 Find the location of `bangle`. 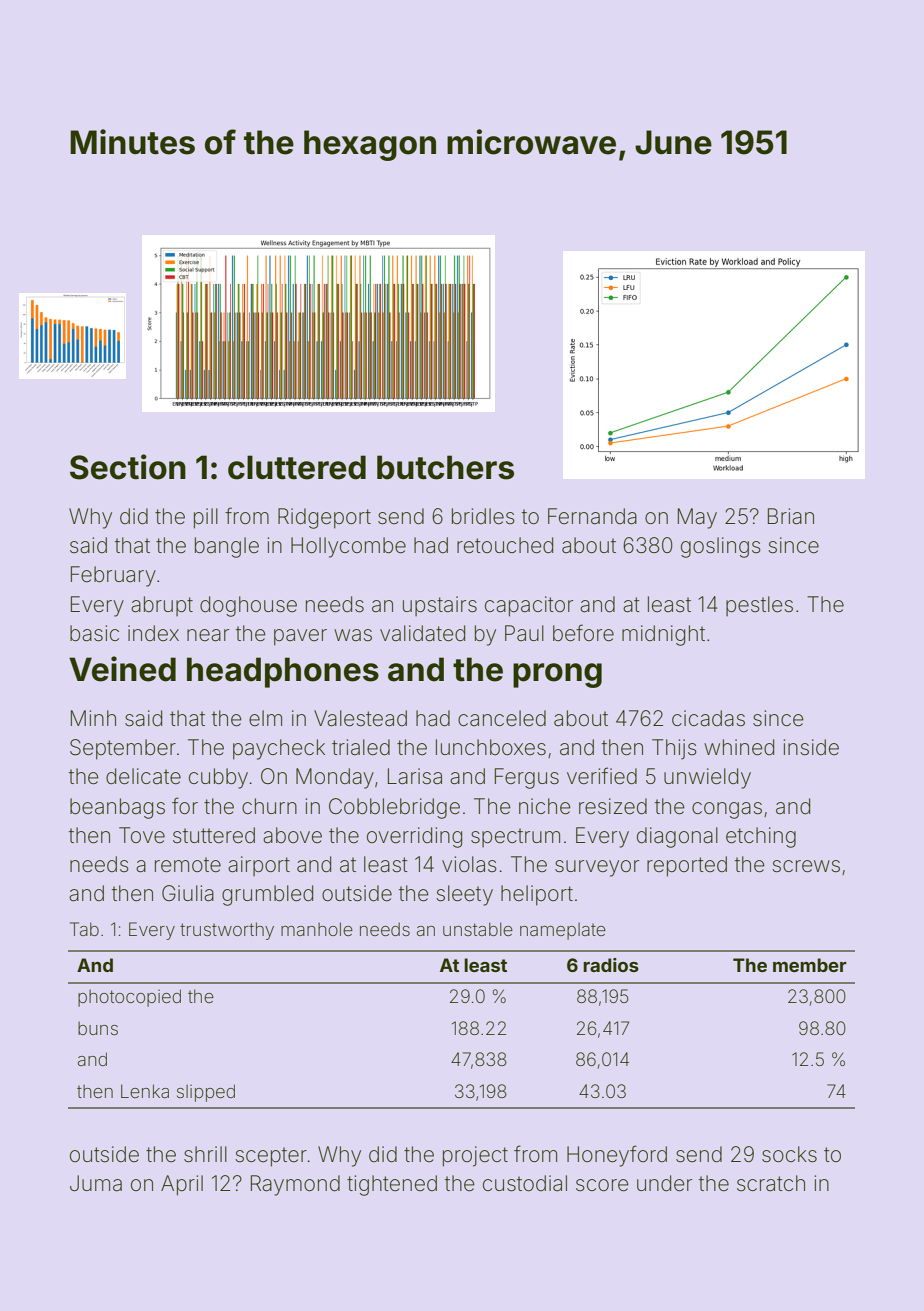

bangle is located at coordinates (227, 547).
